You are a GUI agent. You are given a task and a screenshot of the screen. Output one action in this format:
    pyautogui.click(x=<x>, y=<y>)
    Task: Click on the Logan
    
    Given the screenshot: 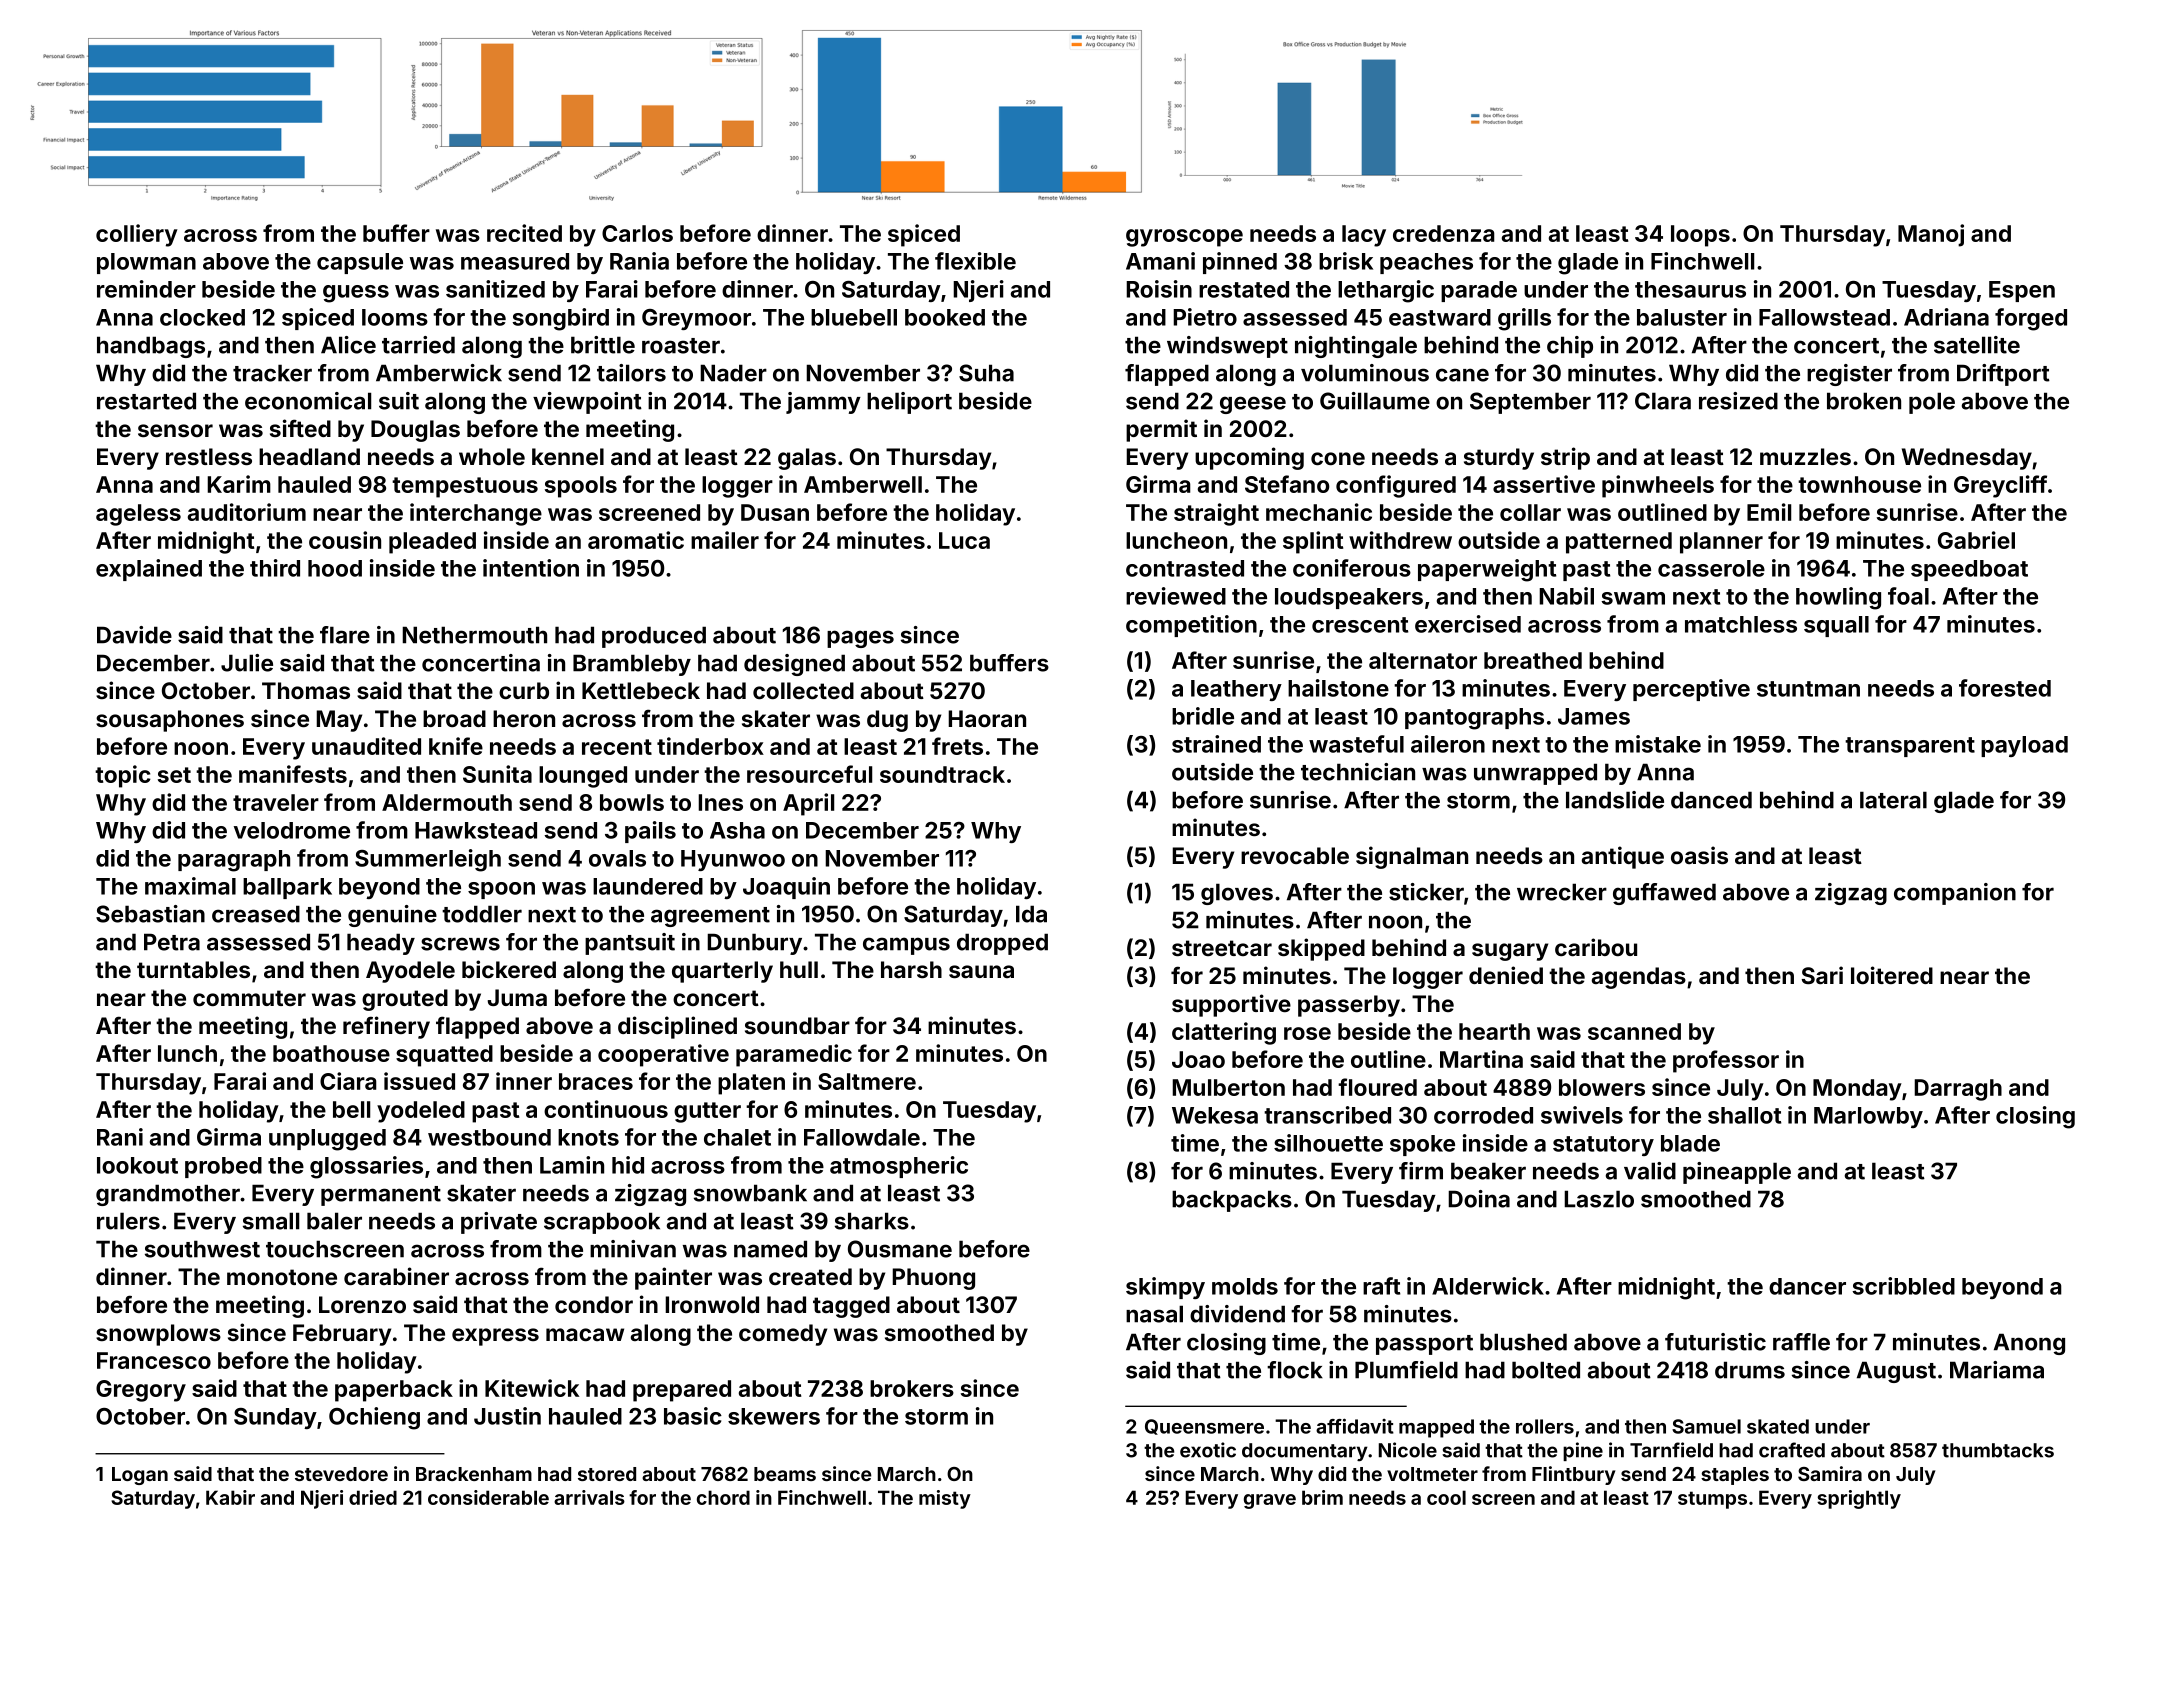 What is the action you would take?
    pyautogui.click(x=140, y=1476)
